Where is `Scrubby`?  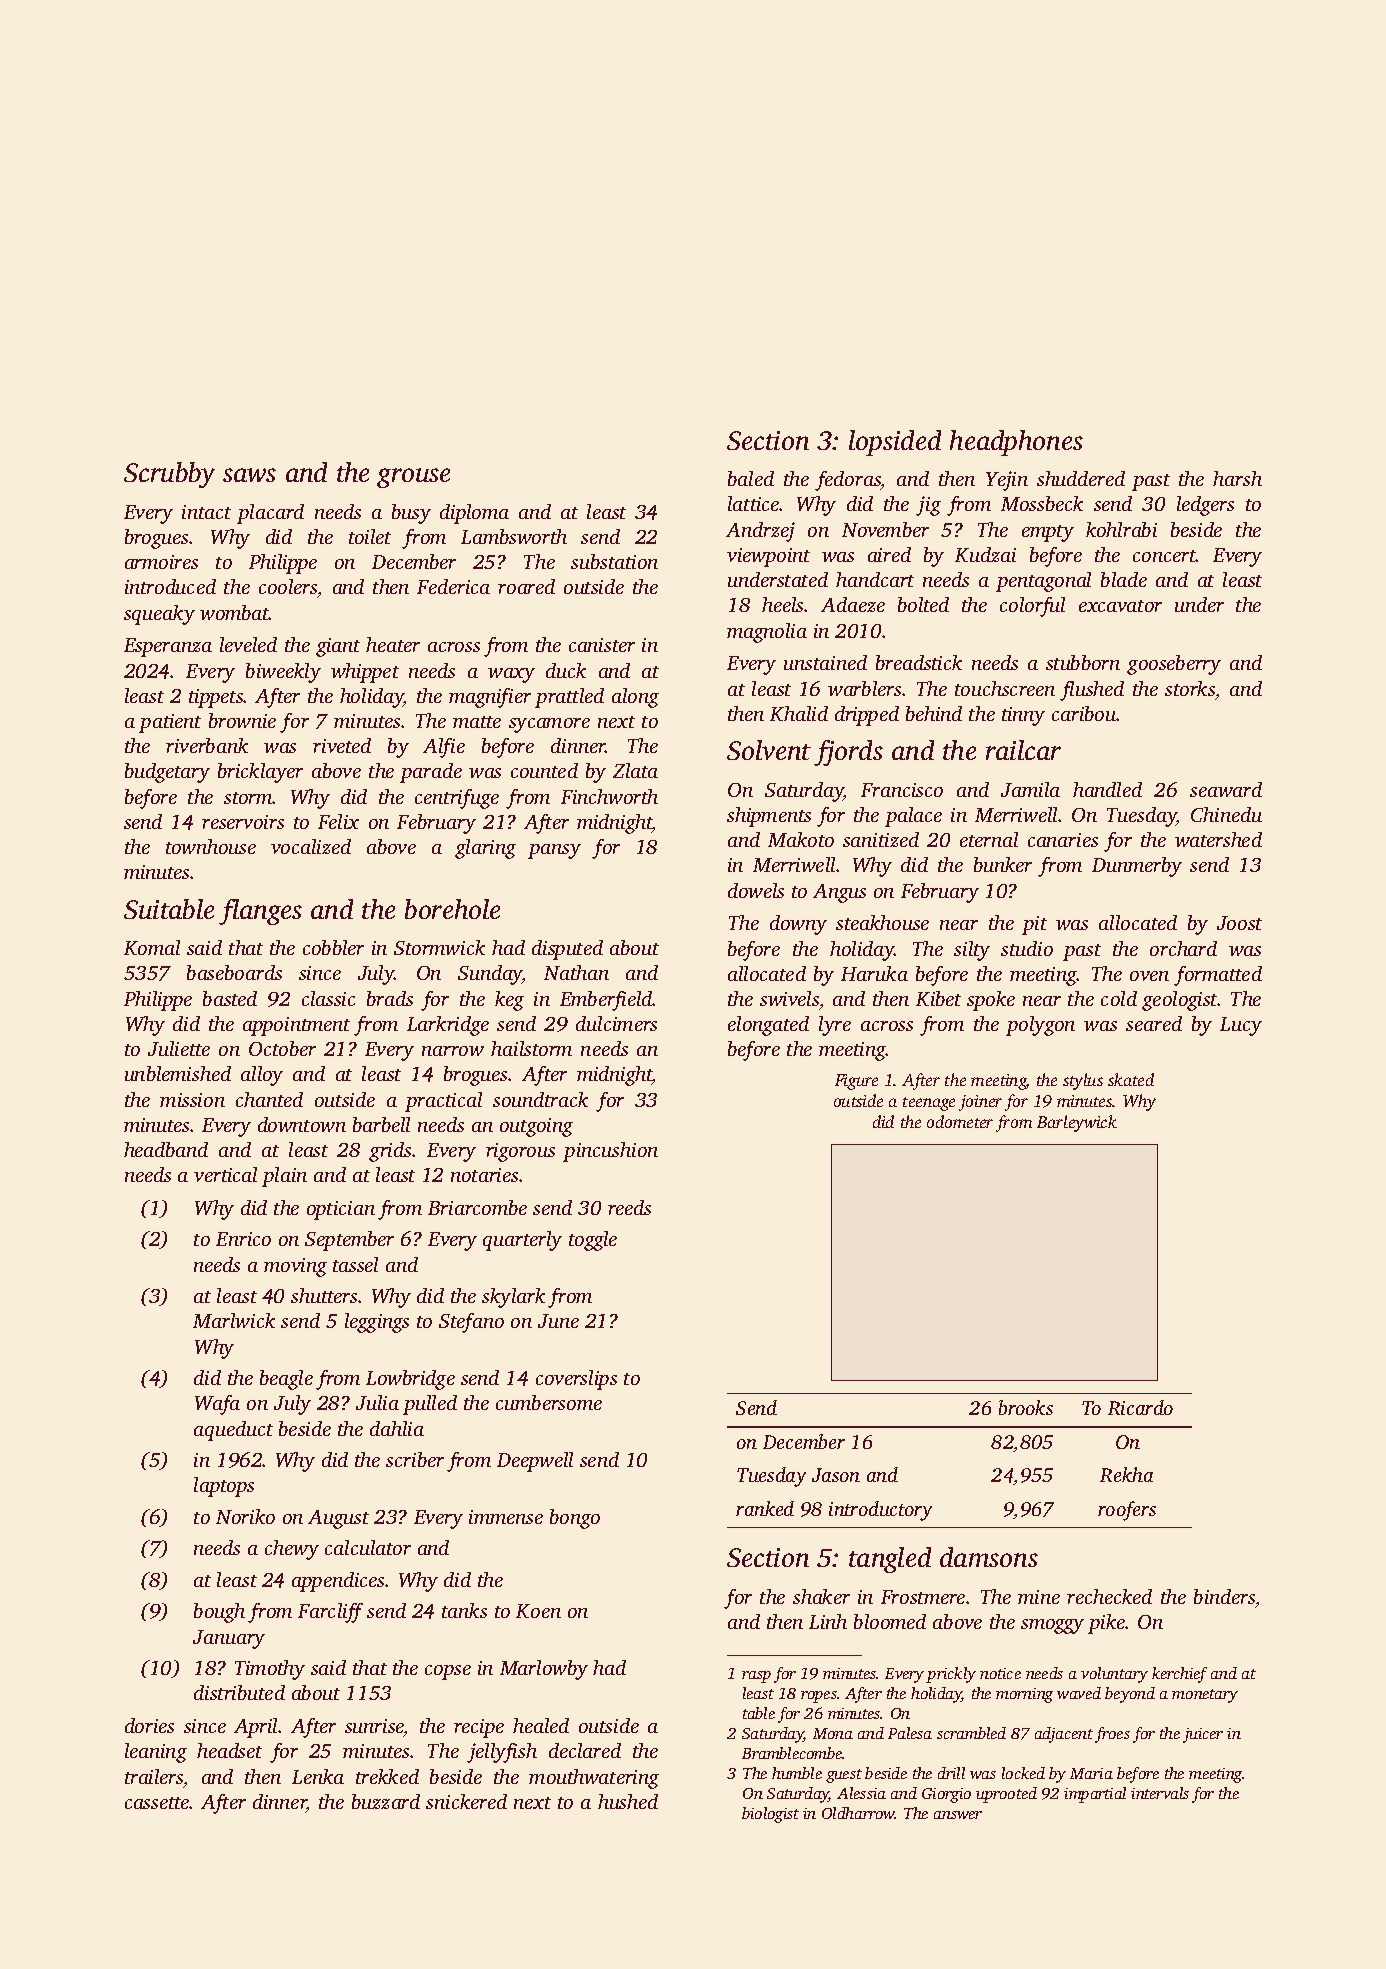 Scrubby is located at coordinates (169, 475).
